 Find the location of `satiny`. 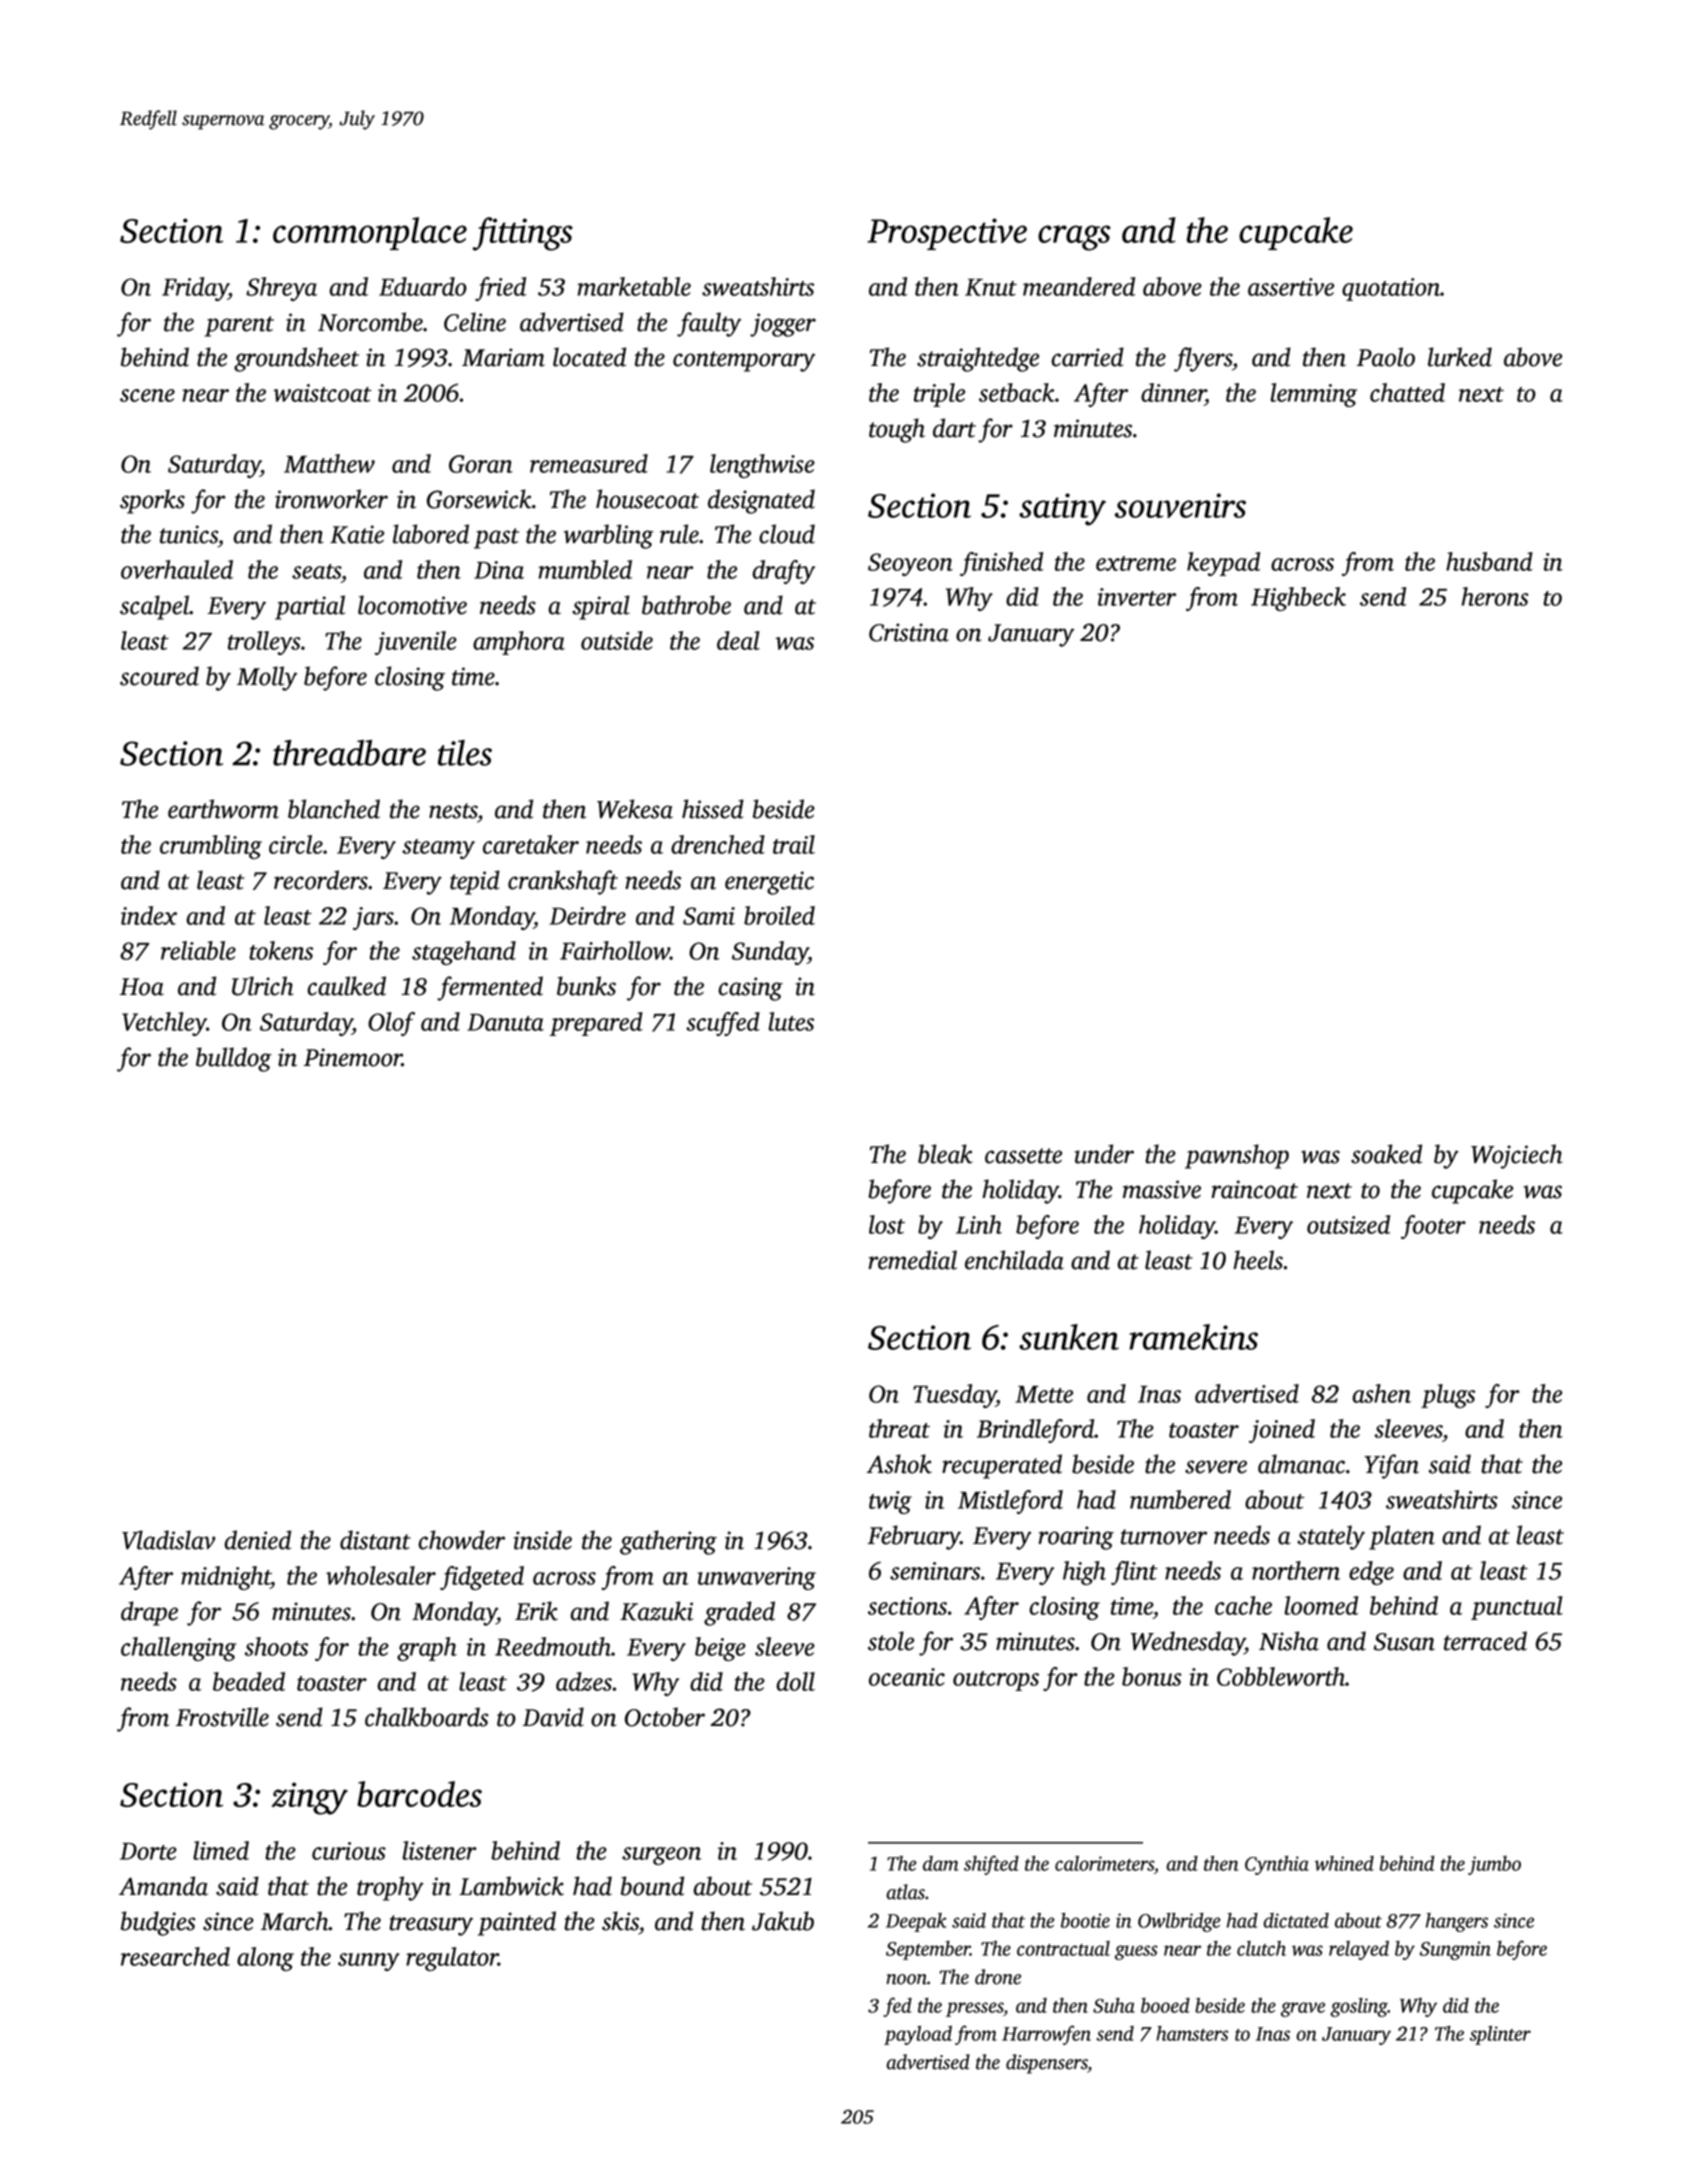

satiny is located at coordinates (1062, 509).
